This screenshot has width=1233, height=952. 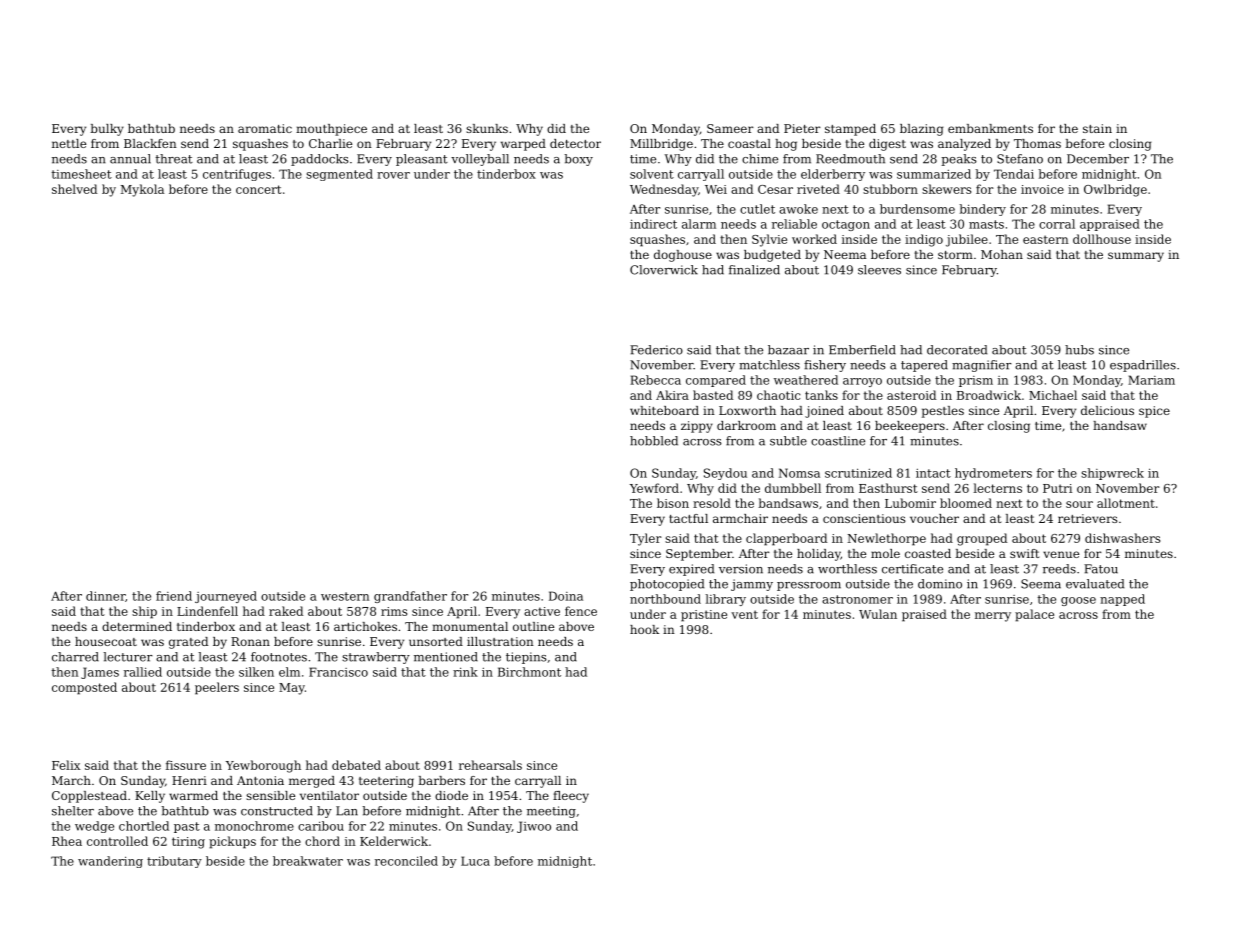 I want to click on Tyler, so click(x=646, y=539).
